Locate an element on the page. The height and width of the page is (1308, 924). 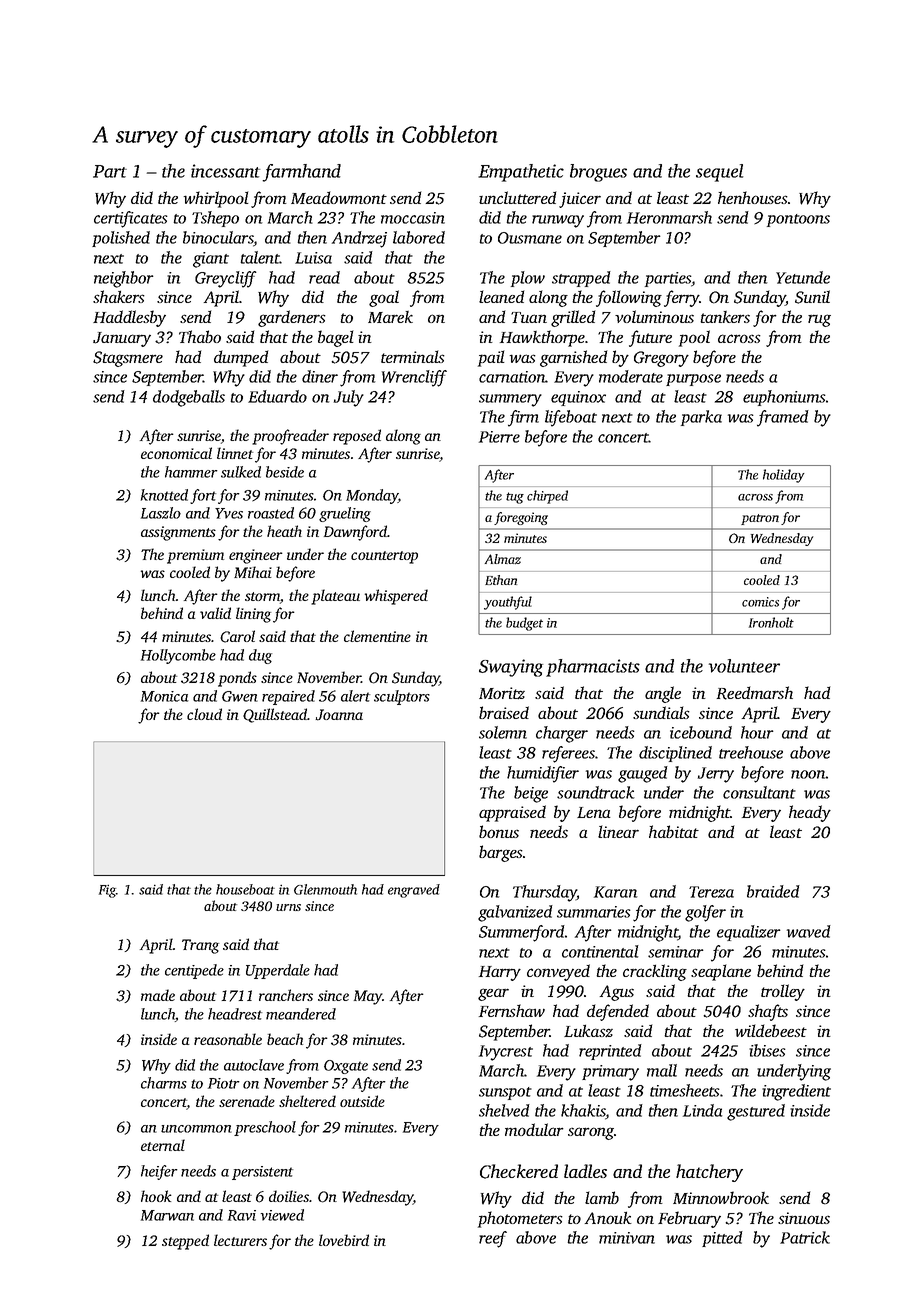
pontoons is located at coordinates (798, 220).
